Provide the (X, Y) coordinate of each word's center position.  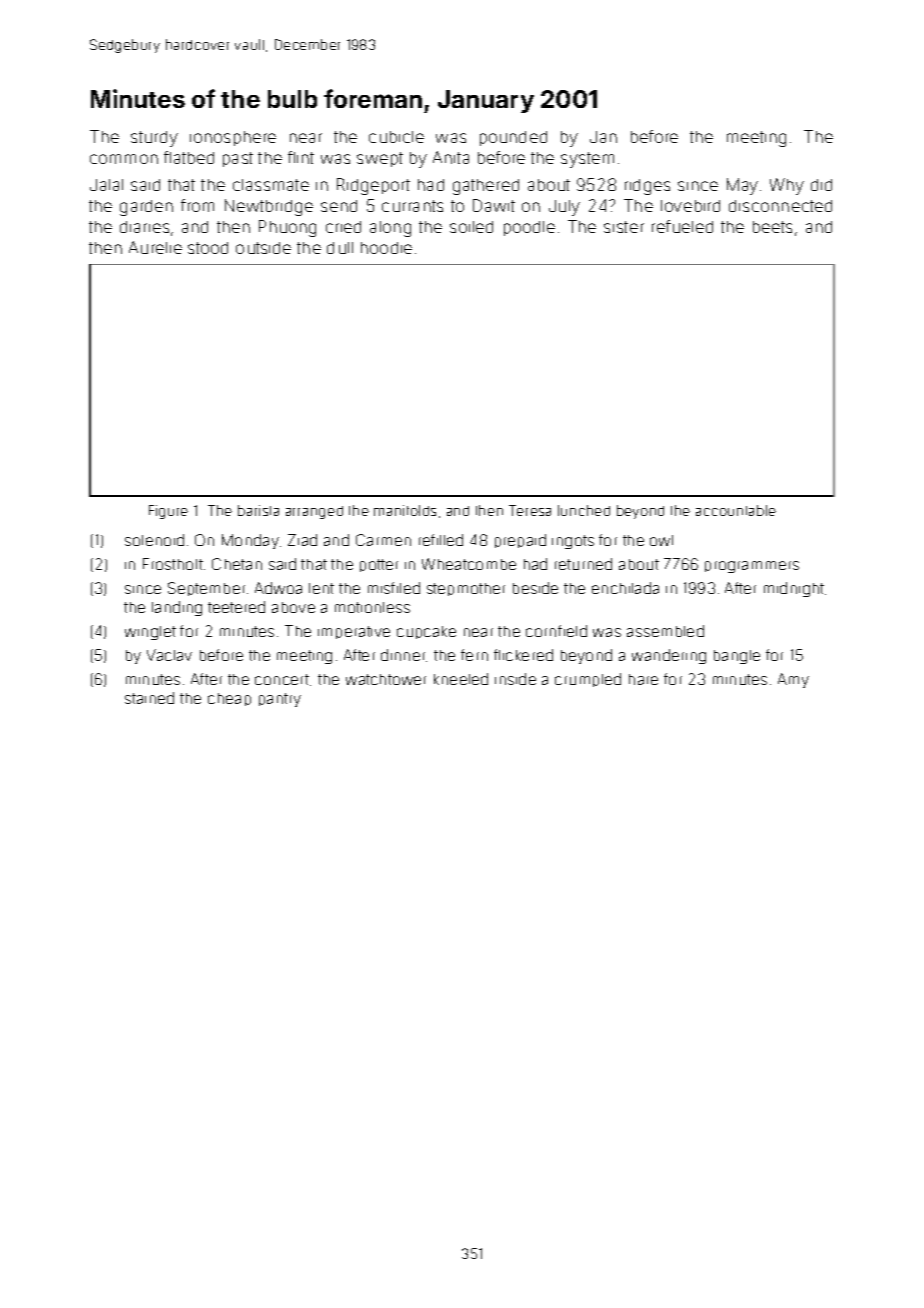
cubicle (396, 137)
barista (258, 510)
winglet (150, 633)
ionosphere (233, 138)
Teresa (530, 510)
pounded (513, 138)
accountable (736, 510)
